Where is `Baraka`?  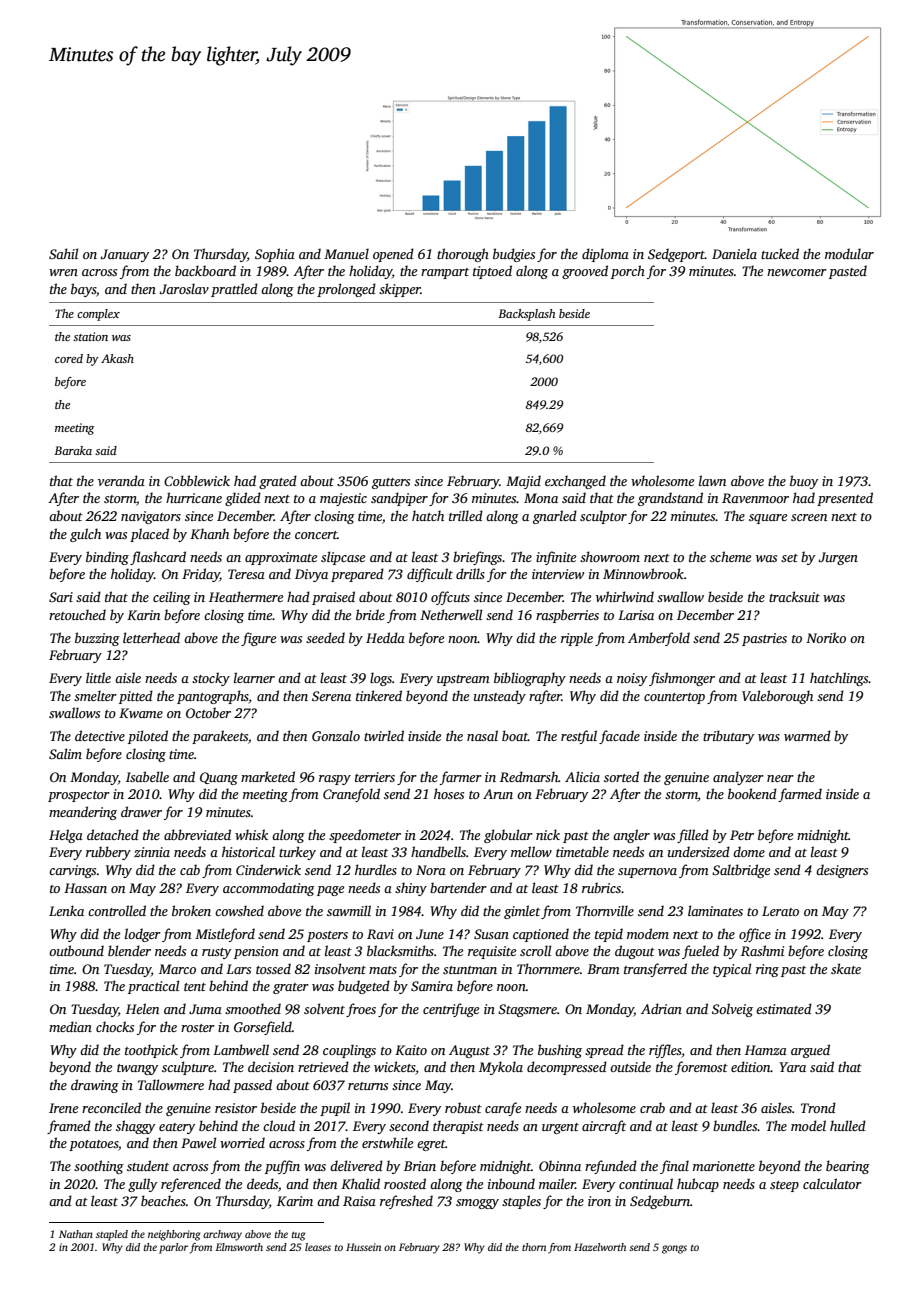
Baraka is located at coordinates (73, 450).
